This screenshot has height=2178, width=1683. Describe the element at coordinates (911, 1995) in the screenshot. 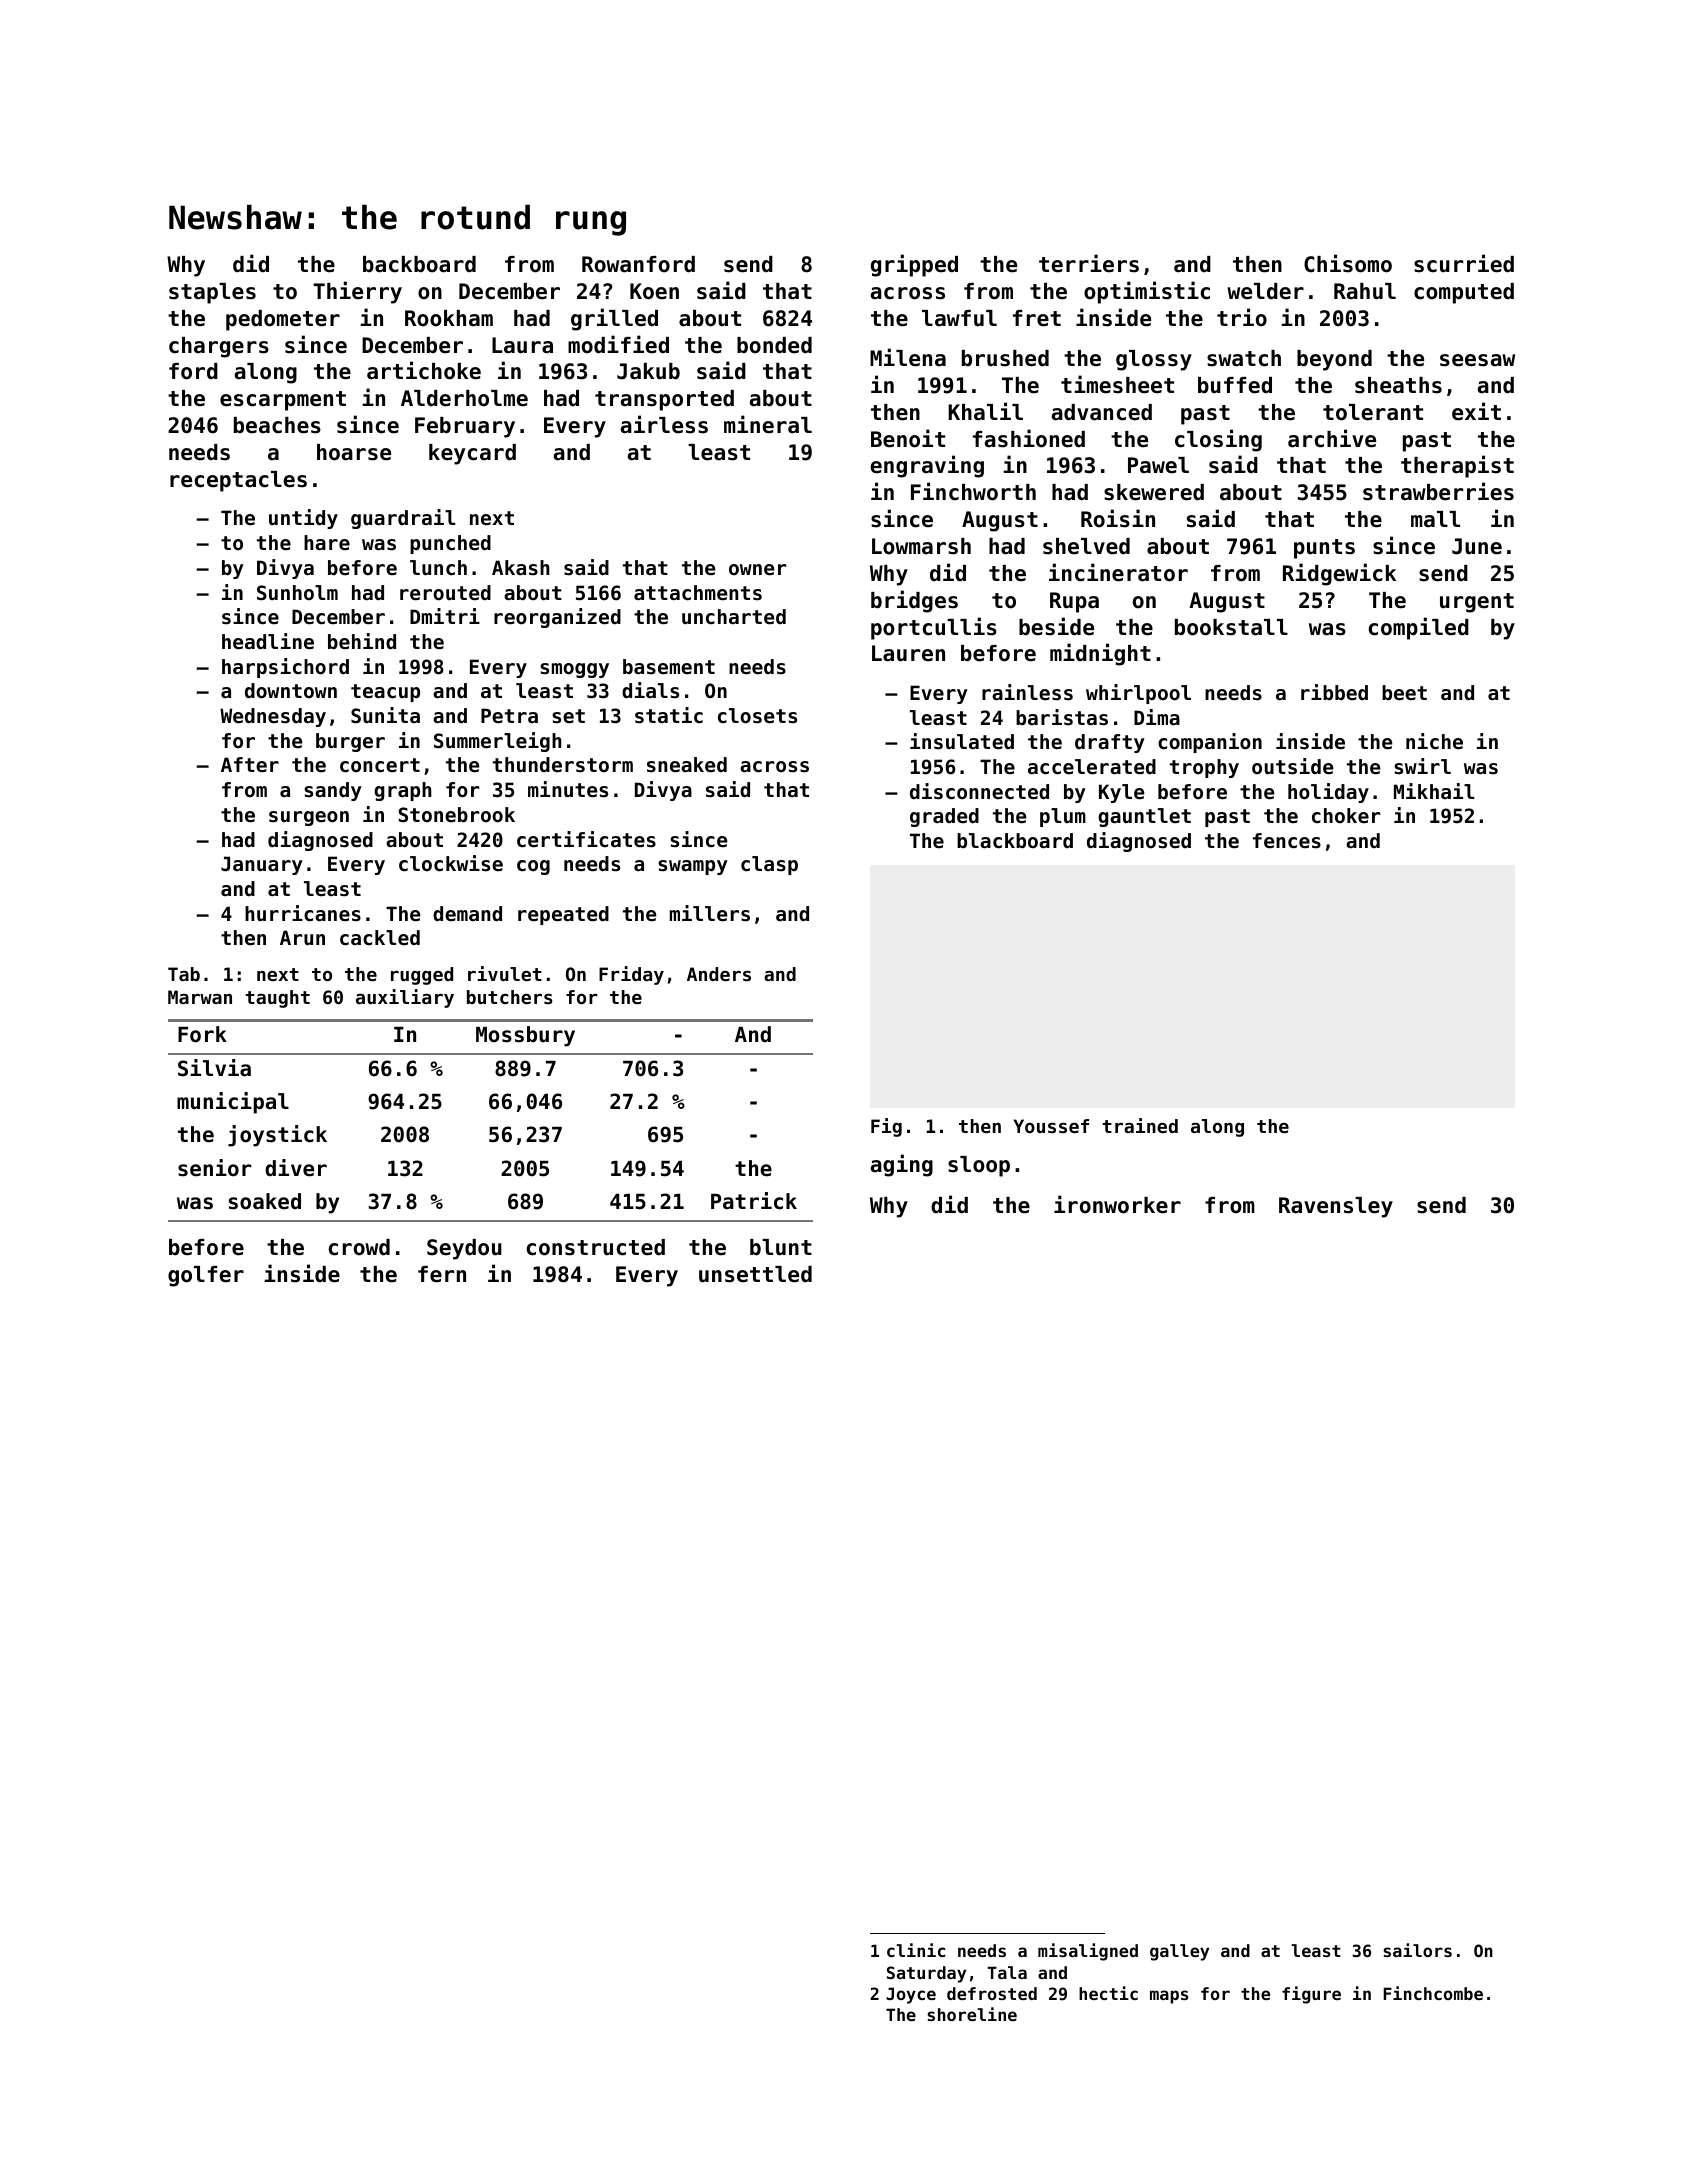

I see `Joyce` at that location.
